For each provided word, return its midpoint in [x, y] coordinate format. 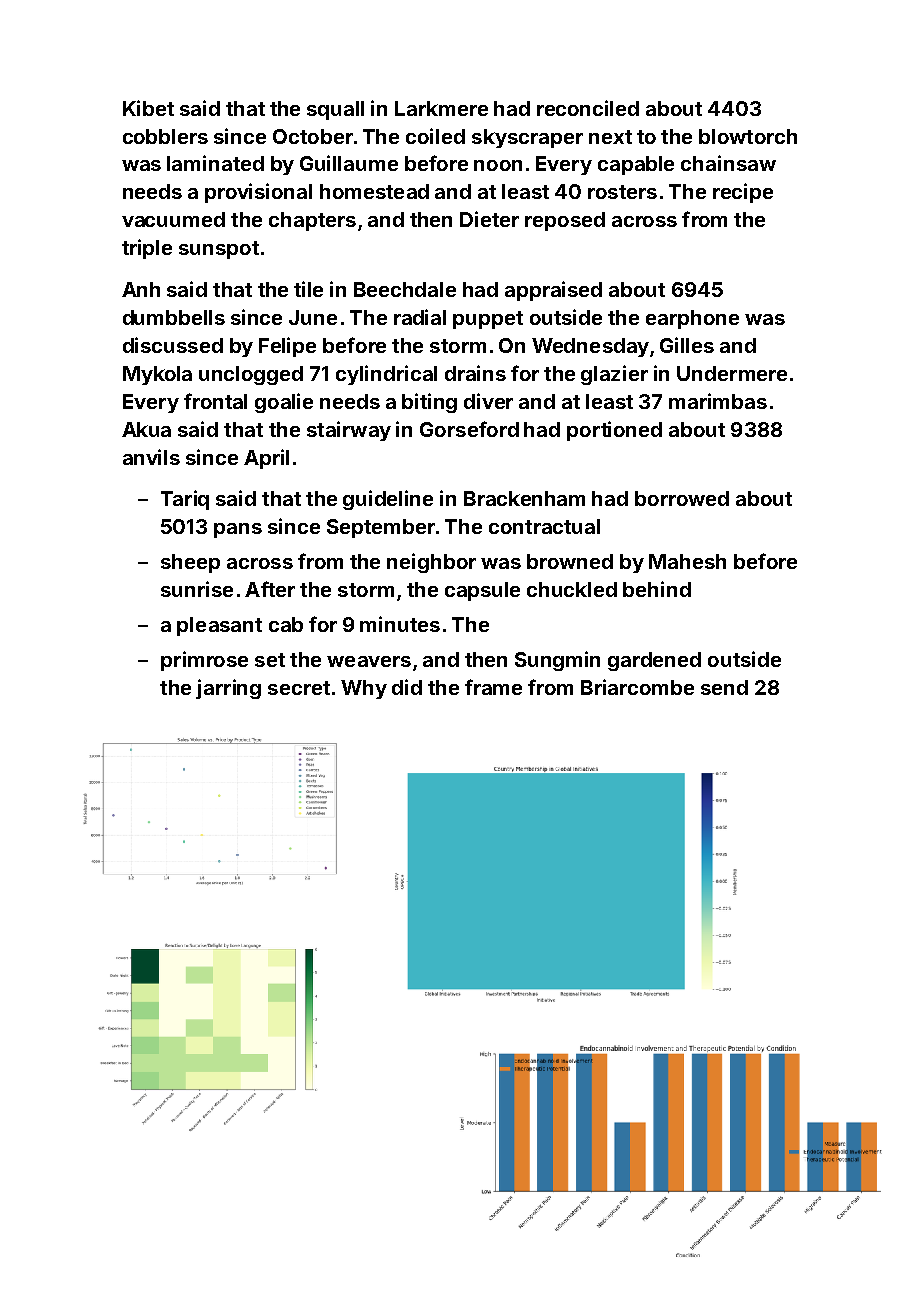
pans [238, 530]
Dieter [489, 219]
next [610, 137]
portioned [614, 431]
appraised [553, 291]
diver [488, 401]
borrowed [682, 498]
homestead [374, 191]
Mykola [157, 375]
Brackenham [524, 498]
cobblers [165, 136]
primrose [204, 661]
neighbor [431, 563]
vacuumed [173, 219]
